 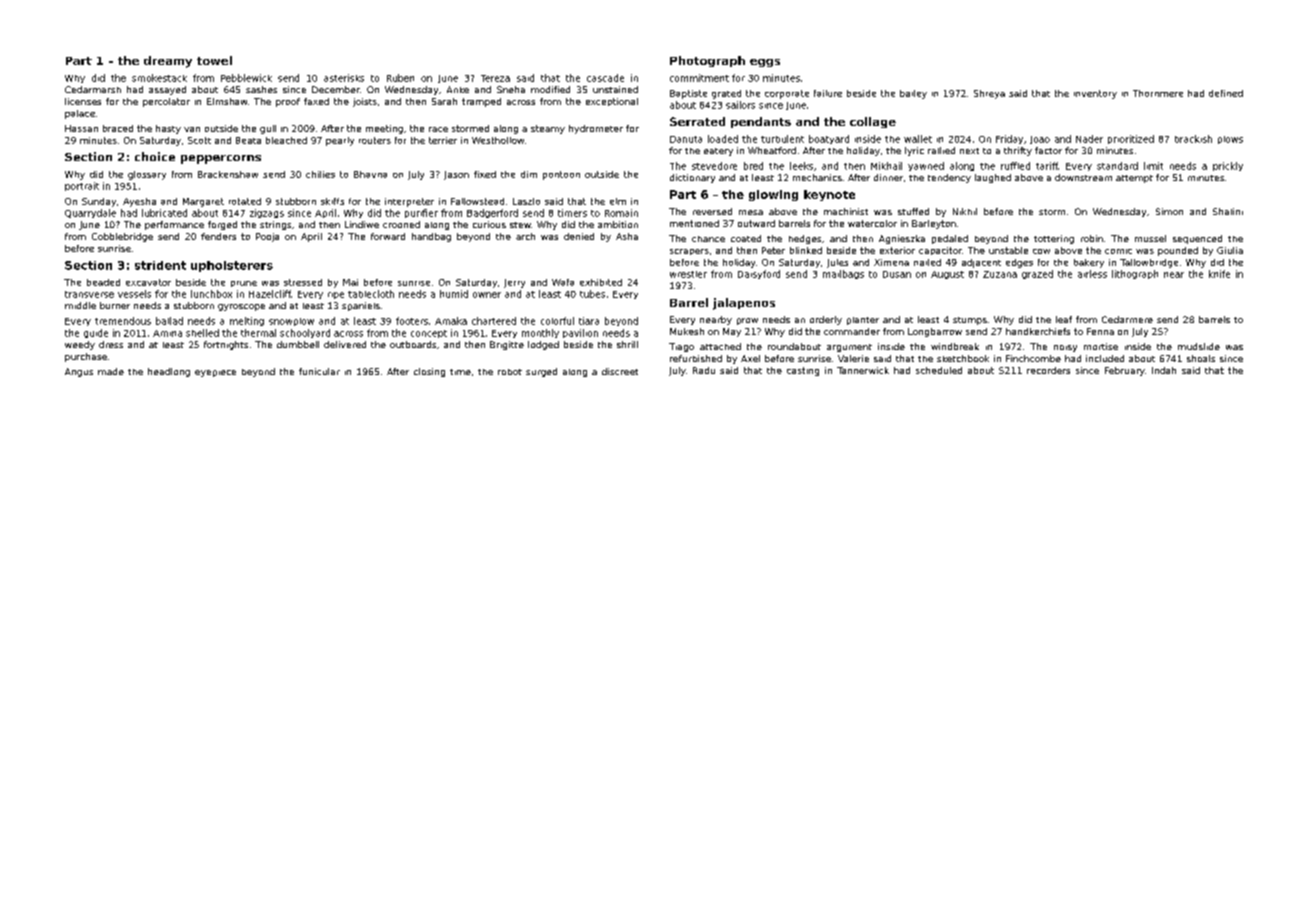 What do you see at coordinates (1105, 358) in the screenshot?
I see `included` at bounding box center [1105, 358].
